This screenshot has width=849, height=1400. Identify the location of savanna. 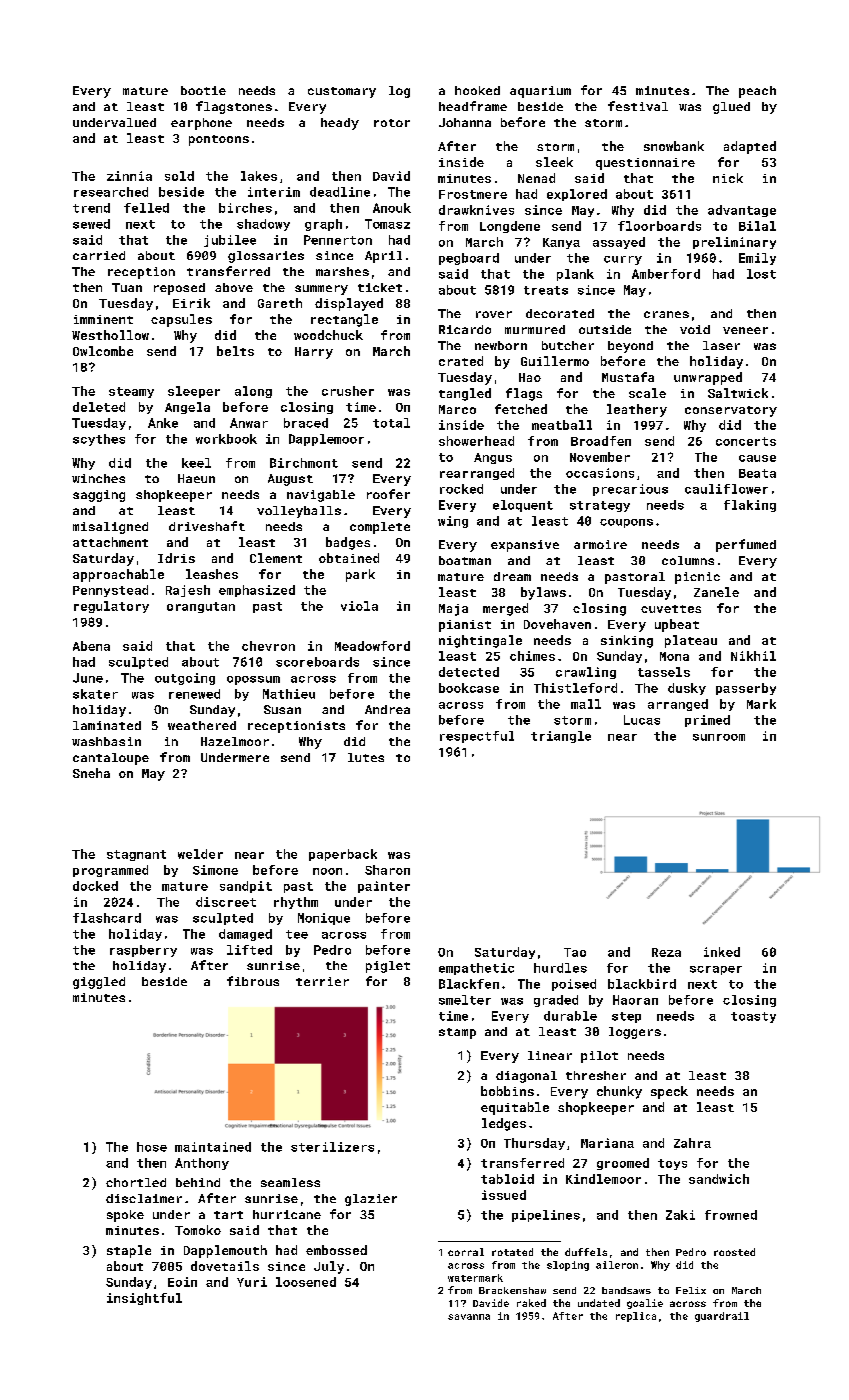
(469, 1317).
